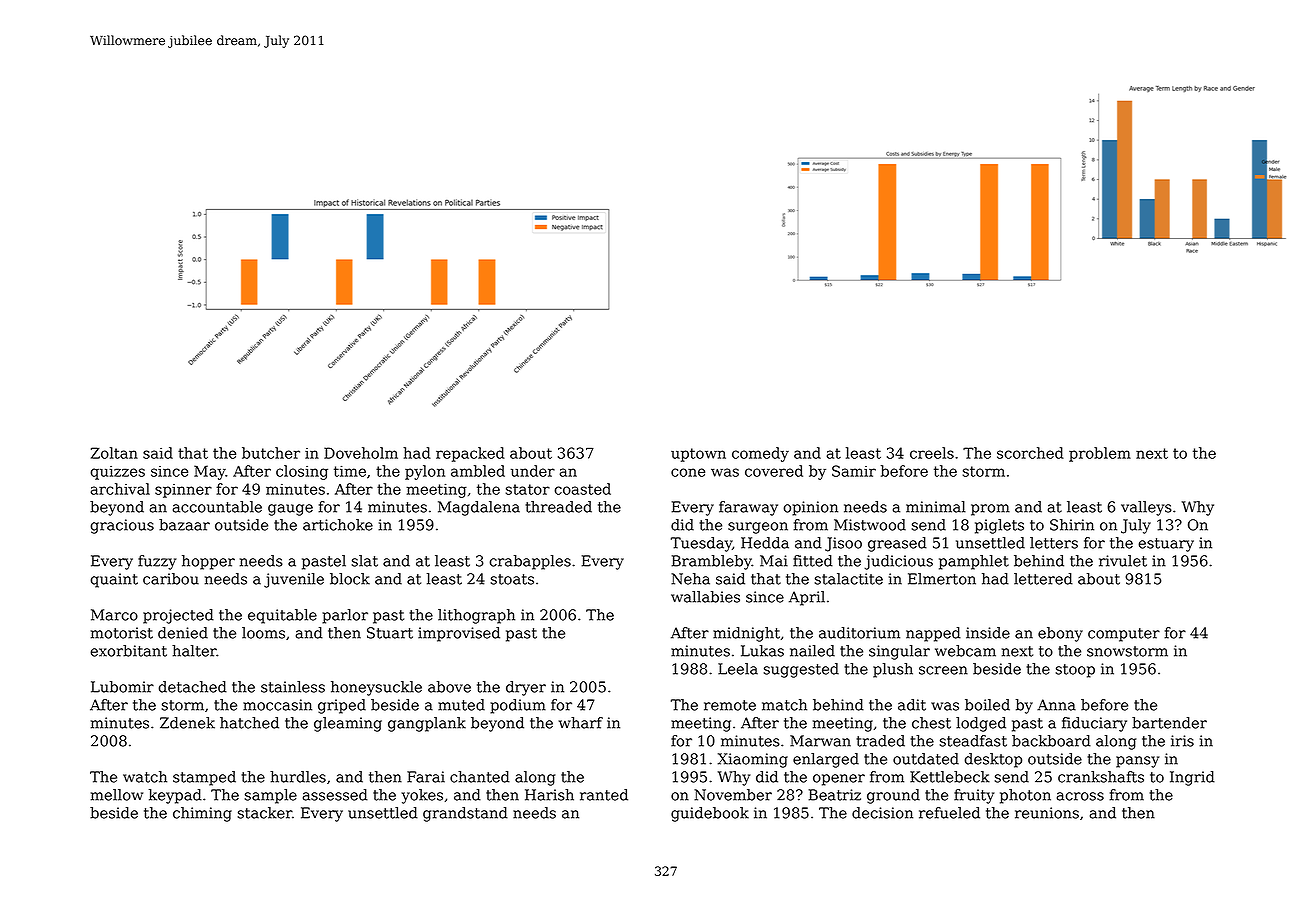  Describe the element at coordinates (426, 777) in the screenshot. I see `Farai` at that location.
